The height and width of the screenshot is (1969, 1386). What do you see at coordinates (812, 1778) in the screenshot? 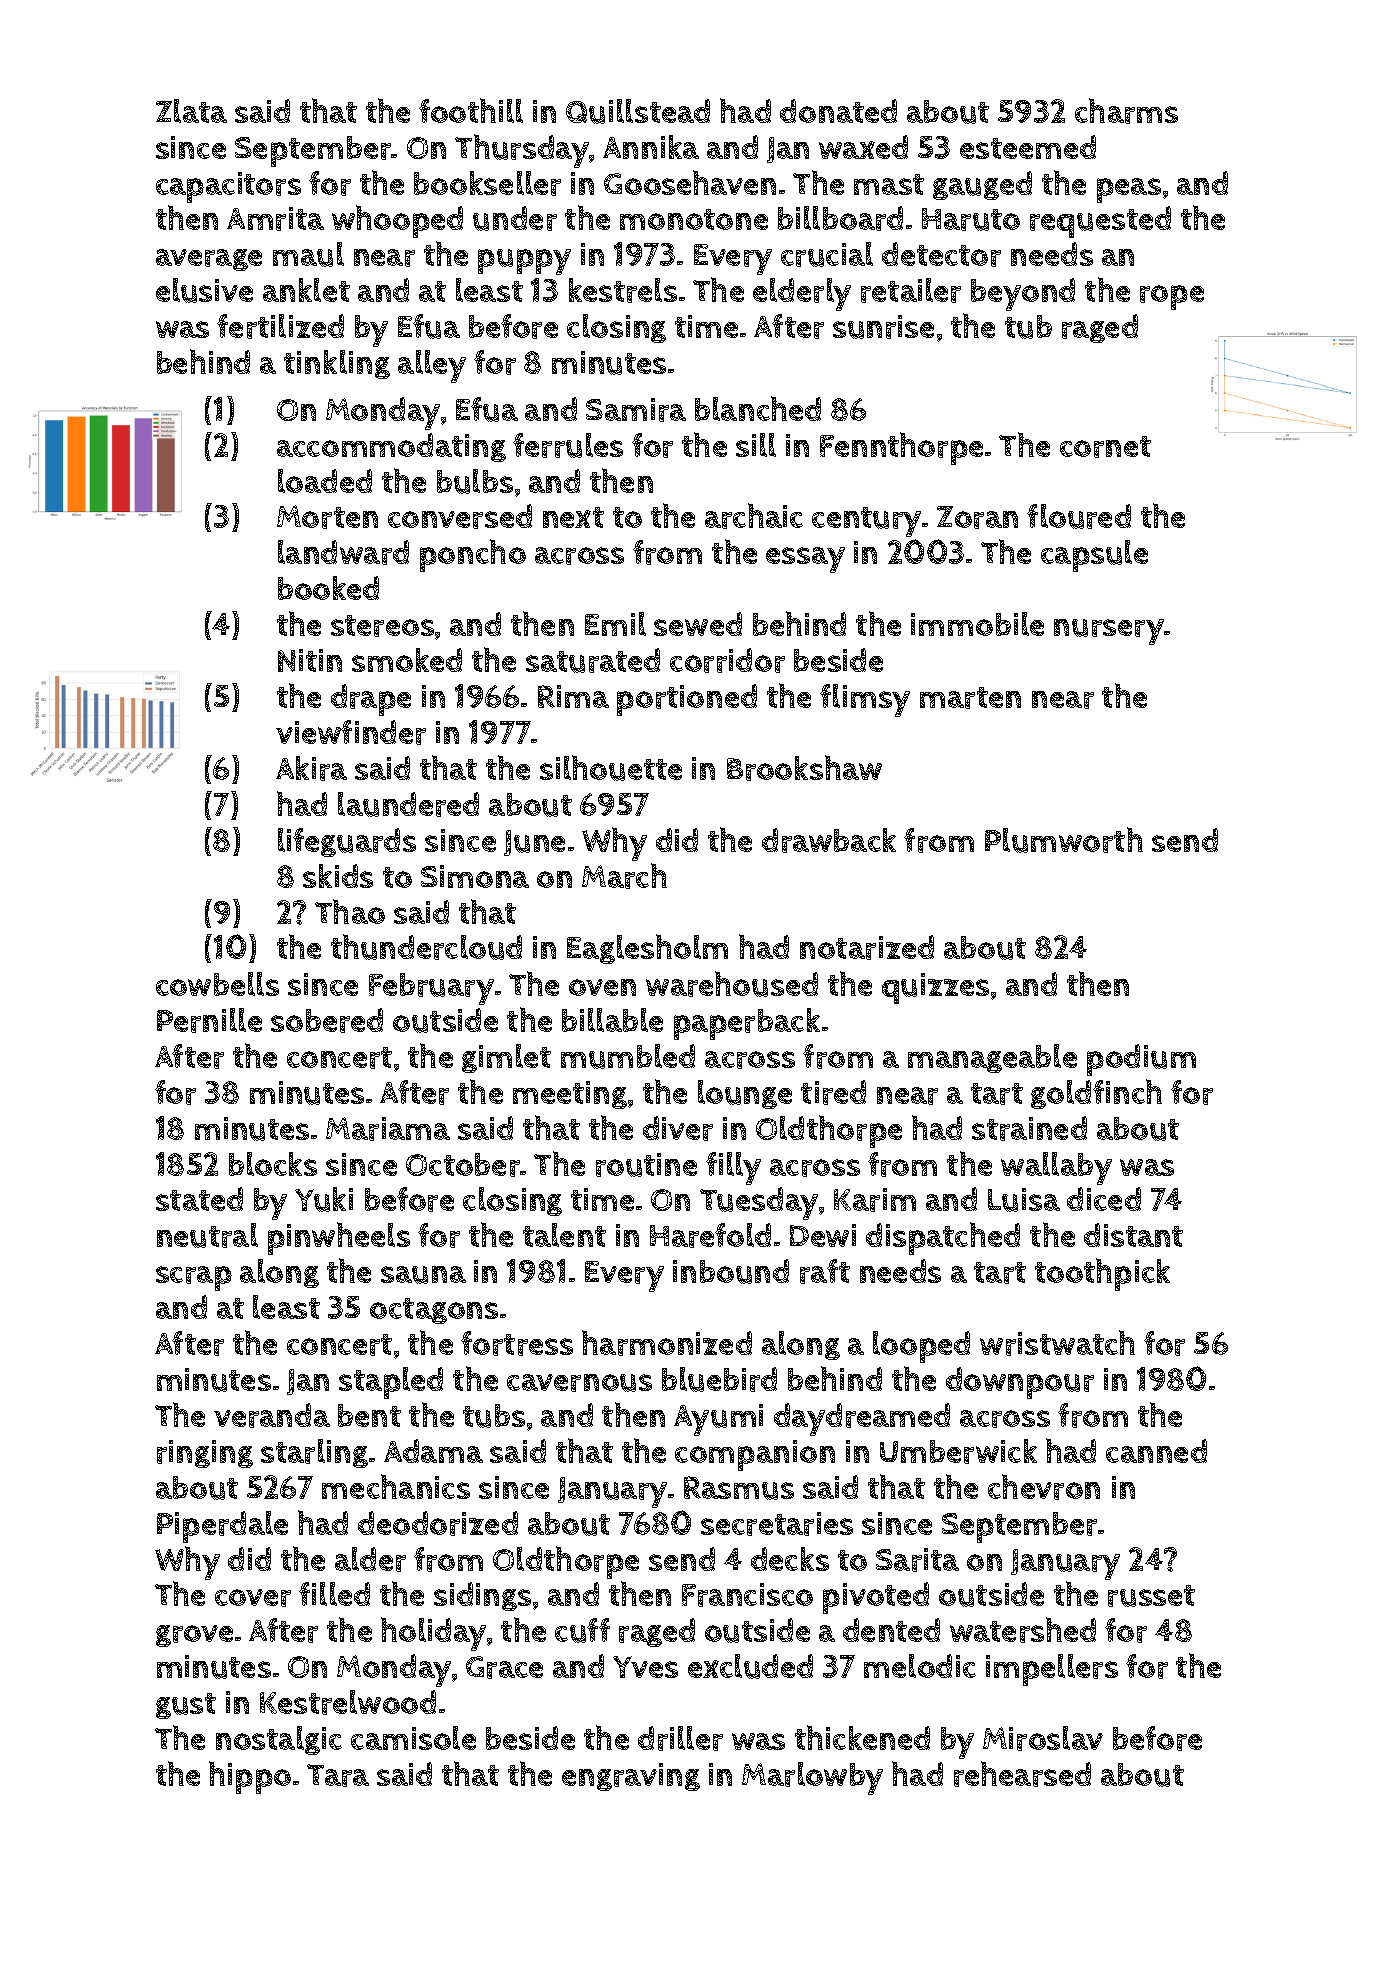
I see `Marlowby` at bounding box center [812, 1778].
